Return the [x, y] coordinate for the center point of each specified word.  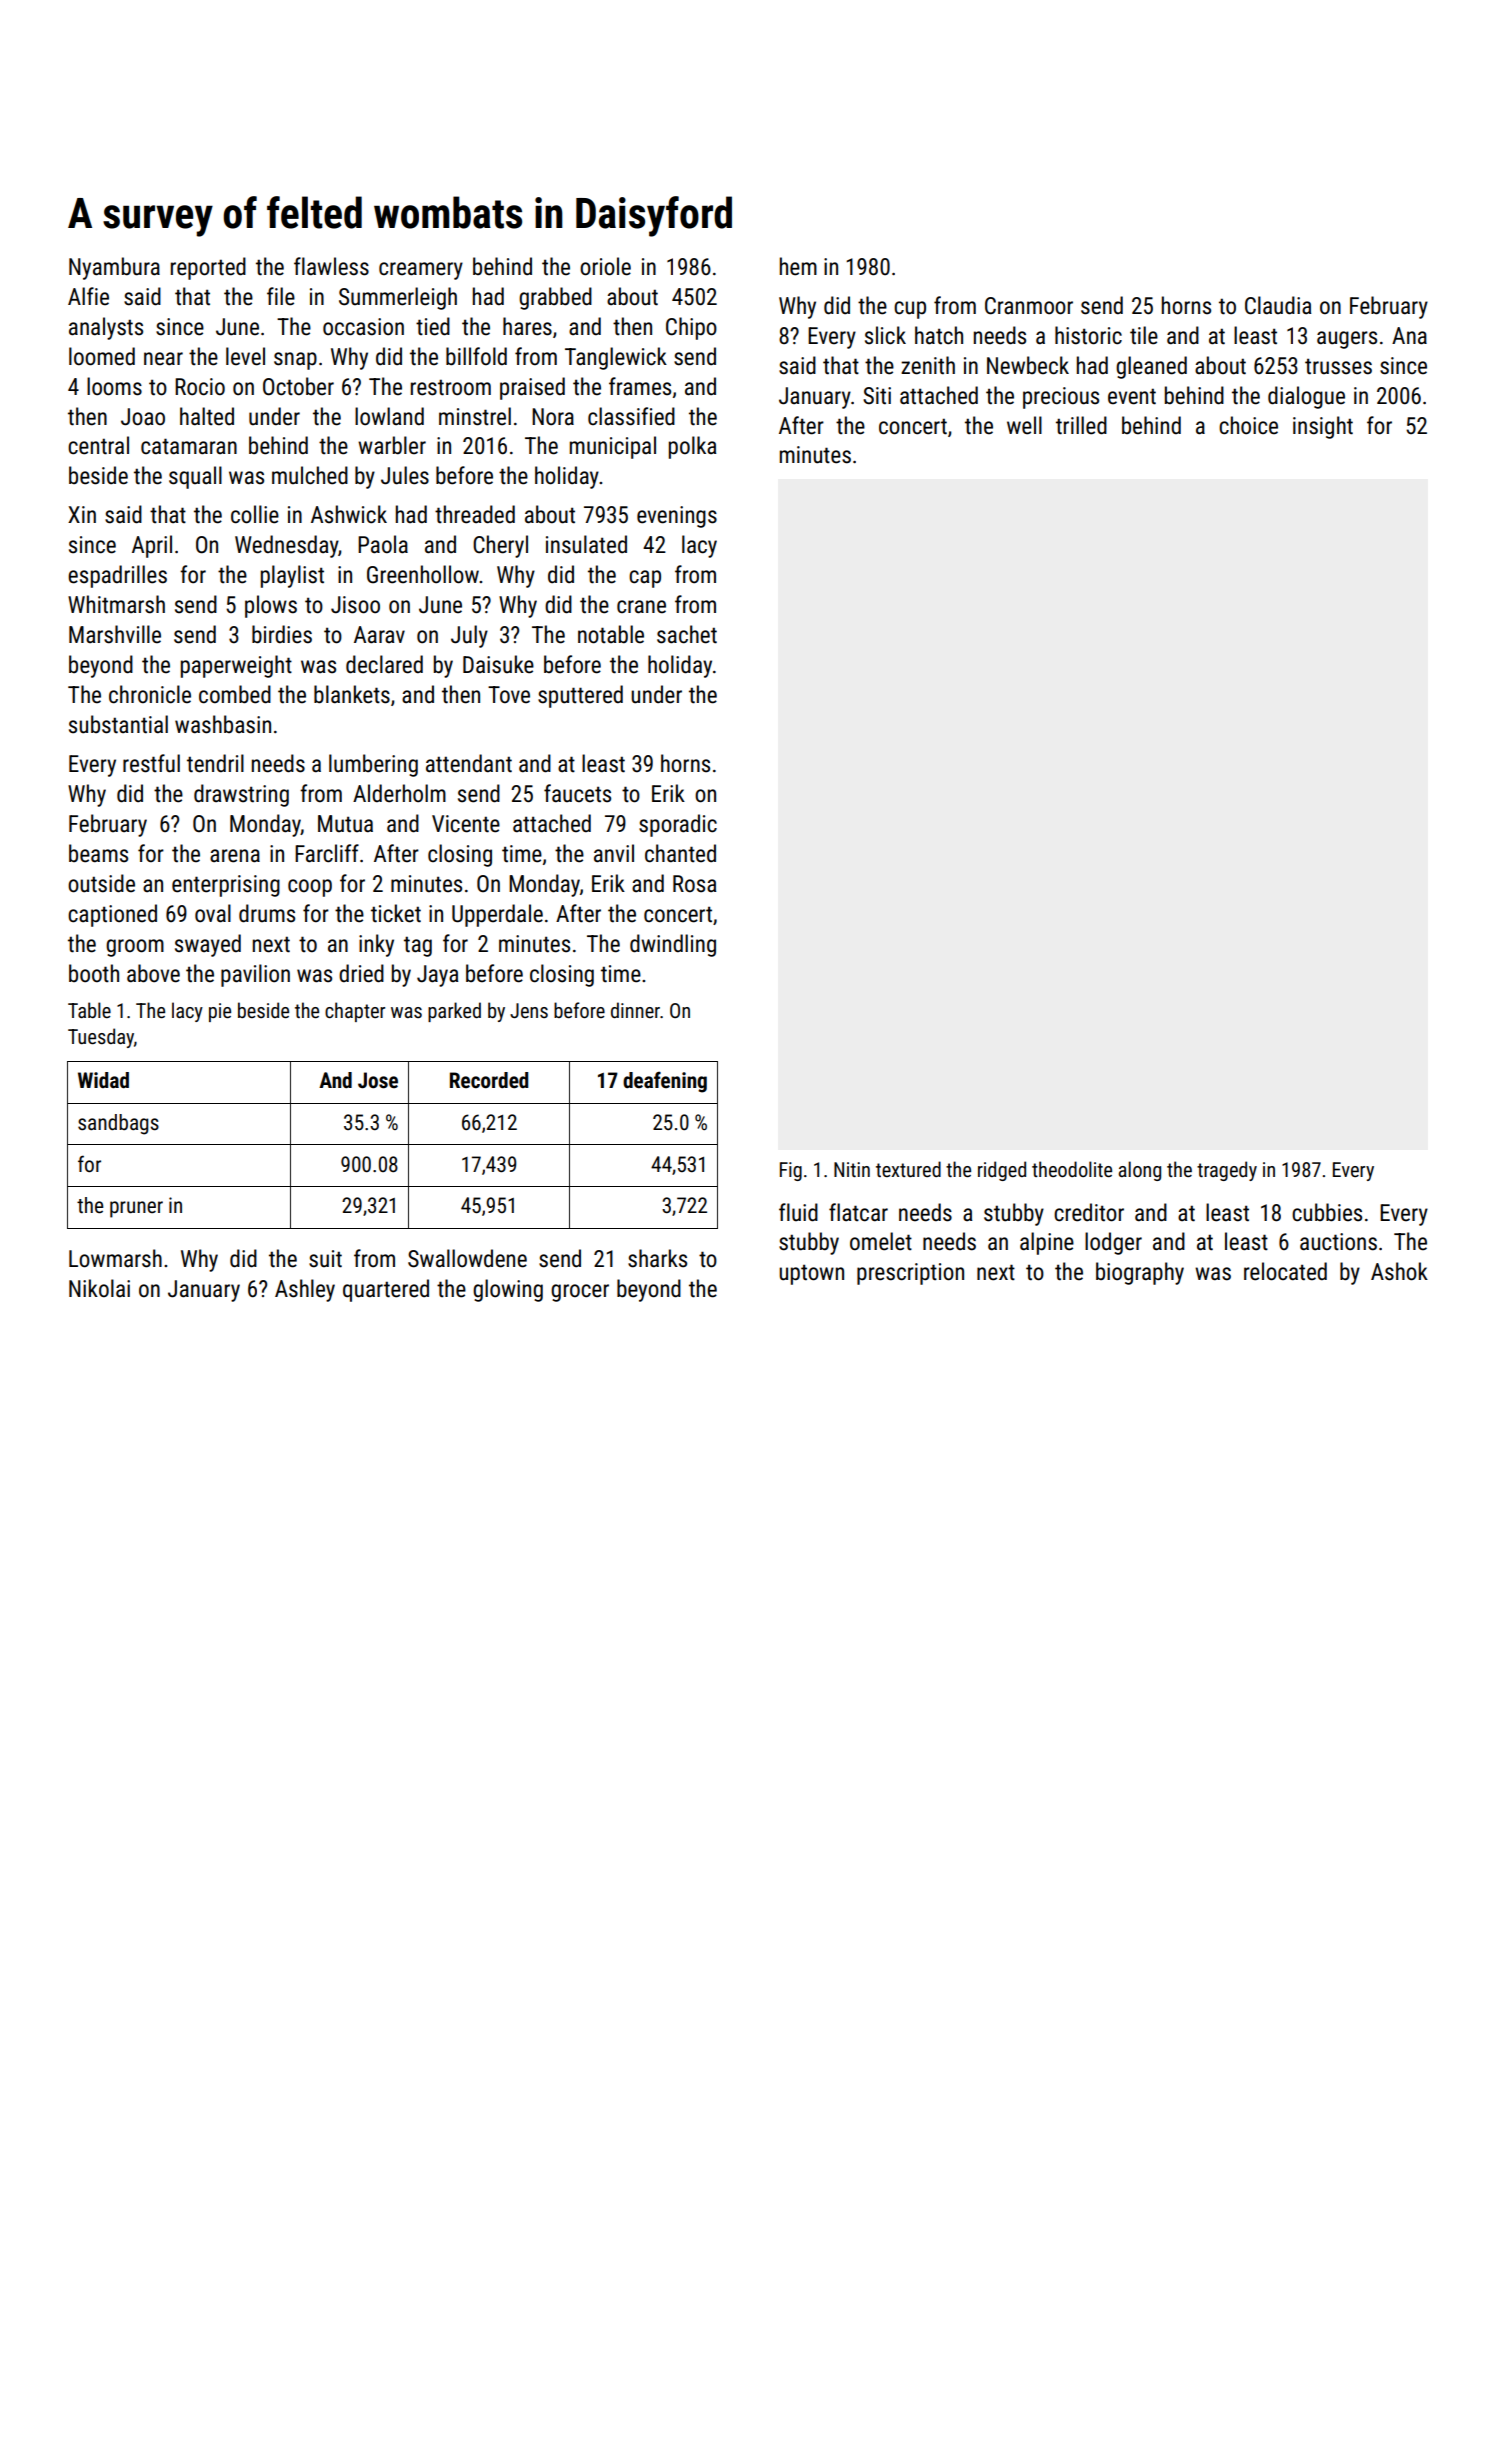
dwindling [673, 945]
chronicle [150, 694]
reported [208, 268]
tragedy [1227, 1171]
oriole [605, 266]
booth [94, 973]
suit [325, 1259]
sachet [687, 634]
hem [798, 266]
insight [1323, 427]
